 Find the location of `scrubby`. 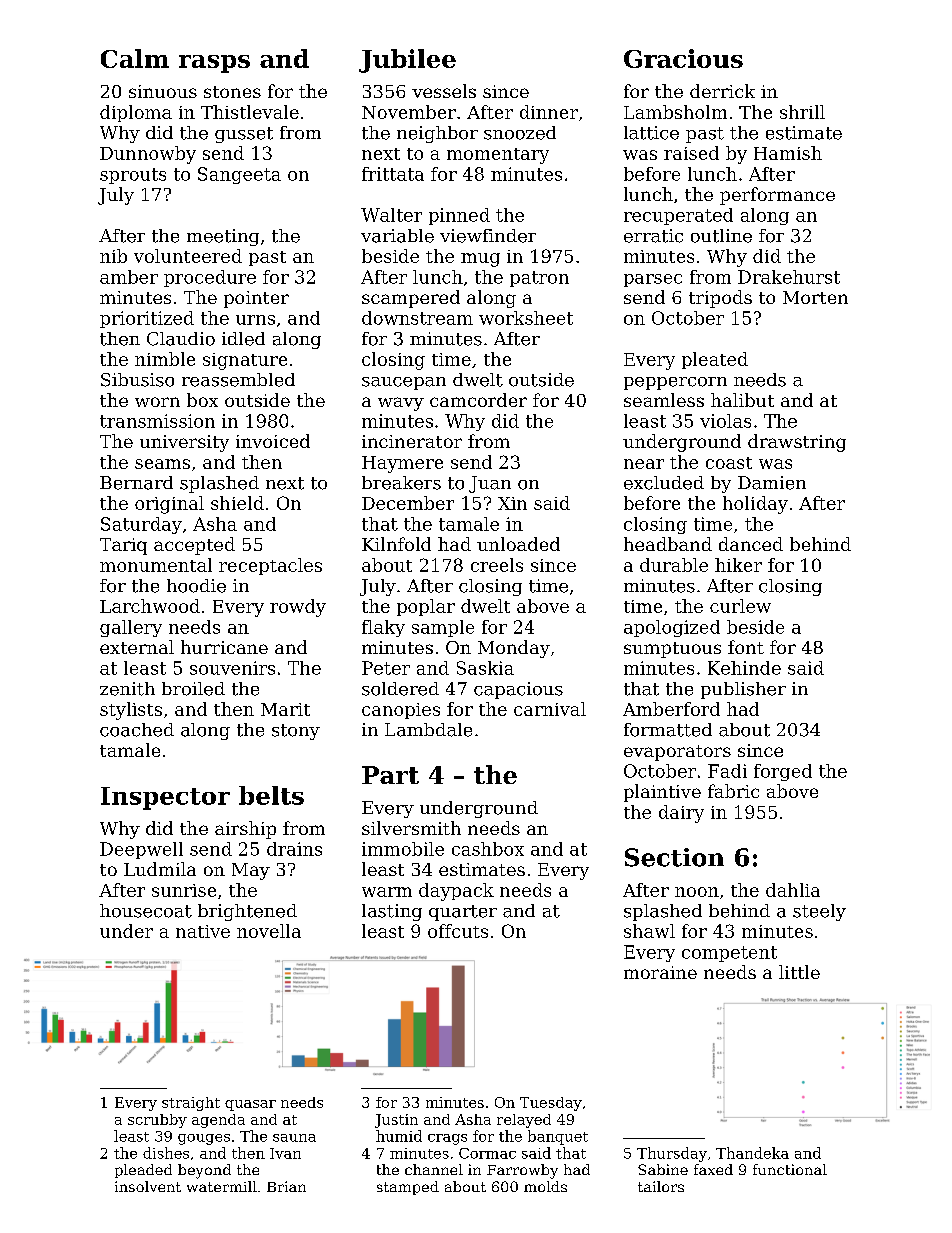

scrubby is located at coordinates (157, 1121).
